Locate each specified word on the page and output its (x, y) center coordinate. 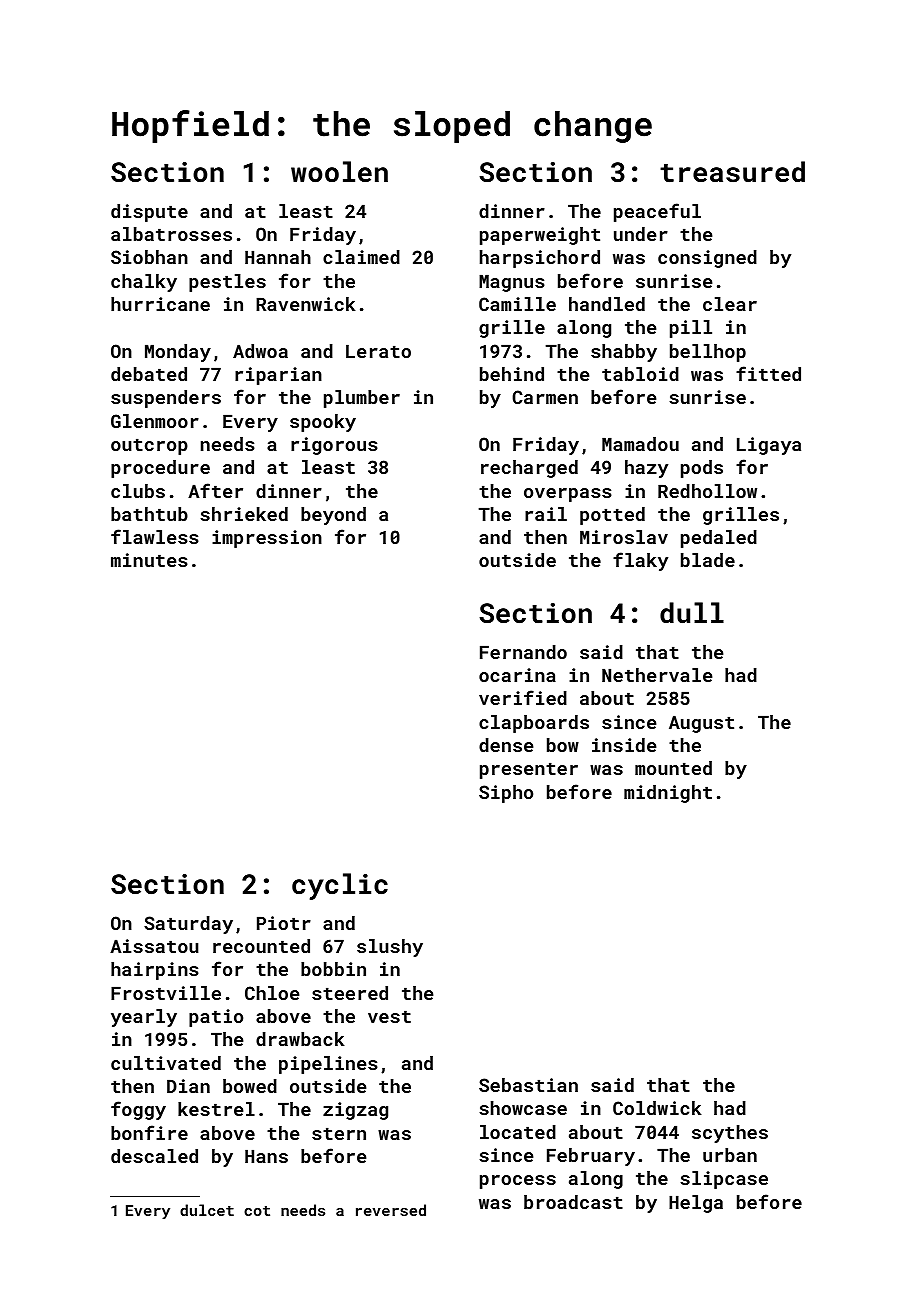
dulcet (207, 1210)
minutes (149, 560)
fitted (768, 373)
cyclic (340, 886)
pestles (227, 283)
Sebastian (528, 1085)
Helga (696, 1204)
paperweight (540, 236)
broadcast (573, 1202)
